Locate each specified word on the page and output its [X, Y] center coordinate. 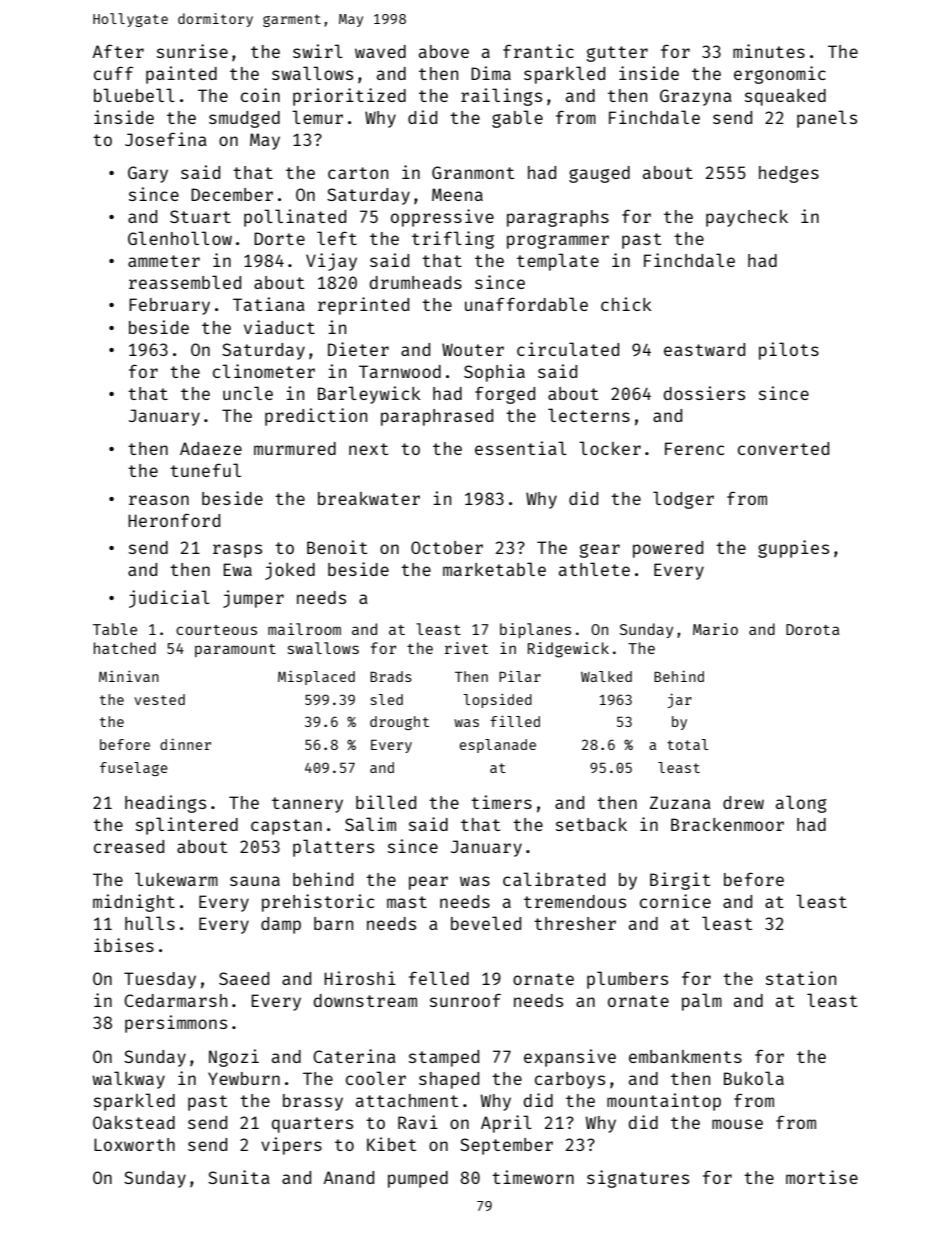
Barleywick [369, 395]
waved [380, 51]
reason [159, 500]
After [118, 51]
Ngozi [234, 1058]
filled [515, 721]
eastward [704, 349]
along [801, 804]
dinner [185, 744]
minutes [769, 51]
